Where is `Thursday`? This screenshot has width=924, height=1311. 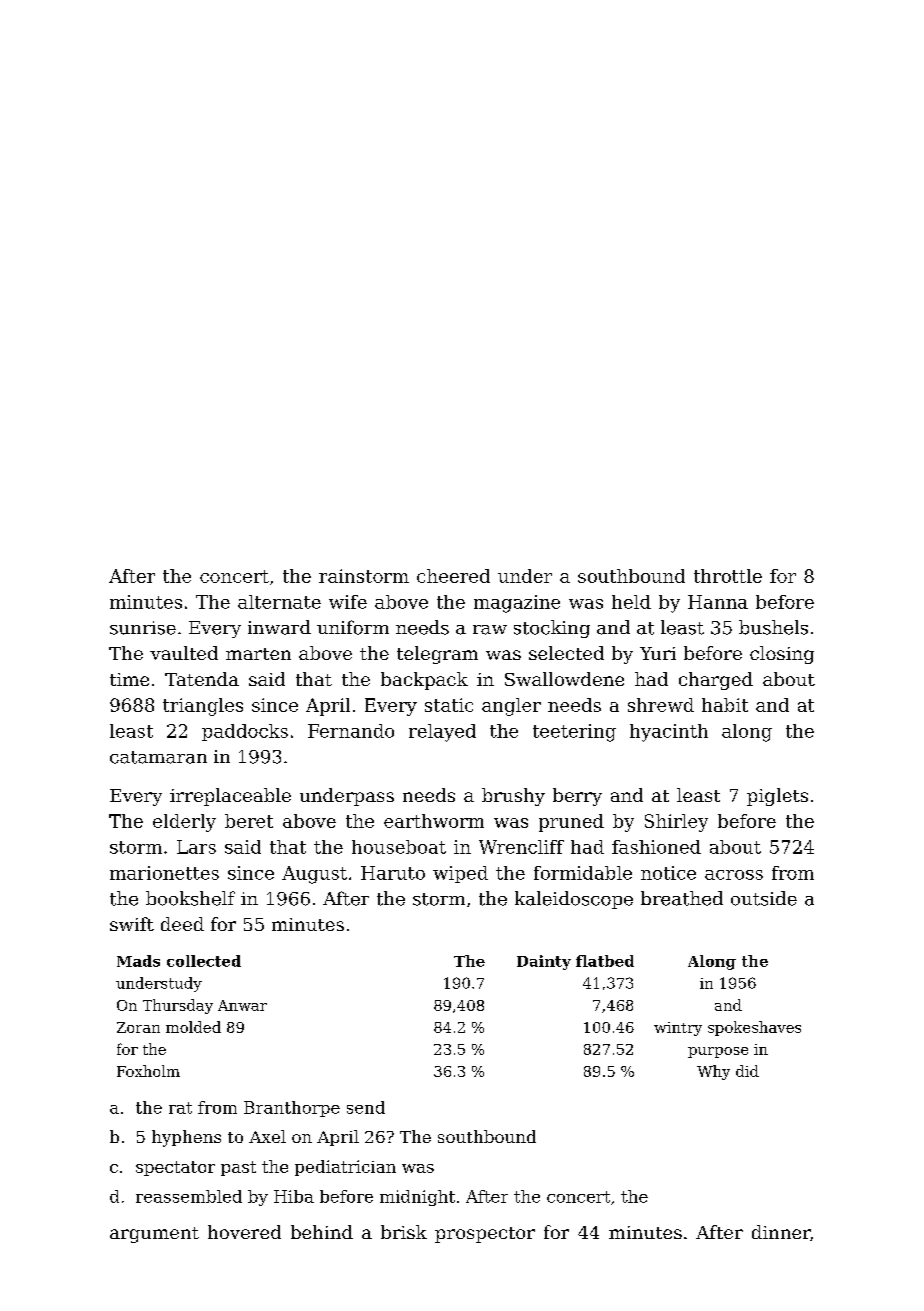
Thursday is located at coordinates (178, 1006).
